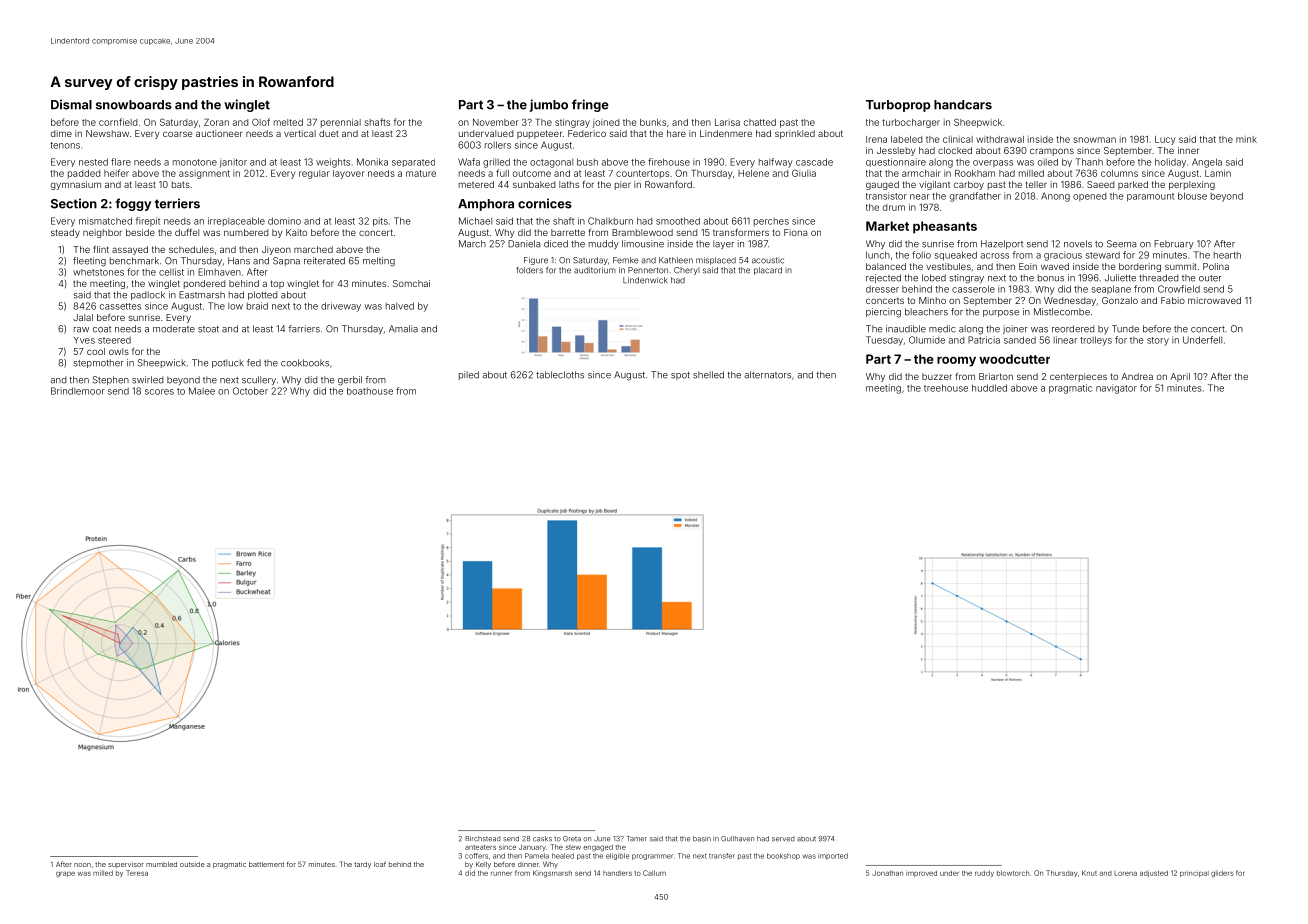  What do you see at coordinates (1137, 376) in the screenshot?
I see `Andrea` at bounding box center [1137, 376].
